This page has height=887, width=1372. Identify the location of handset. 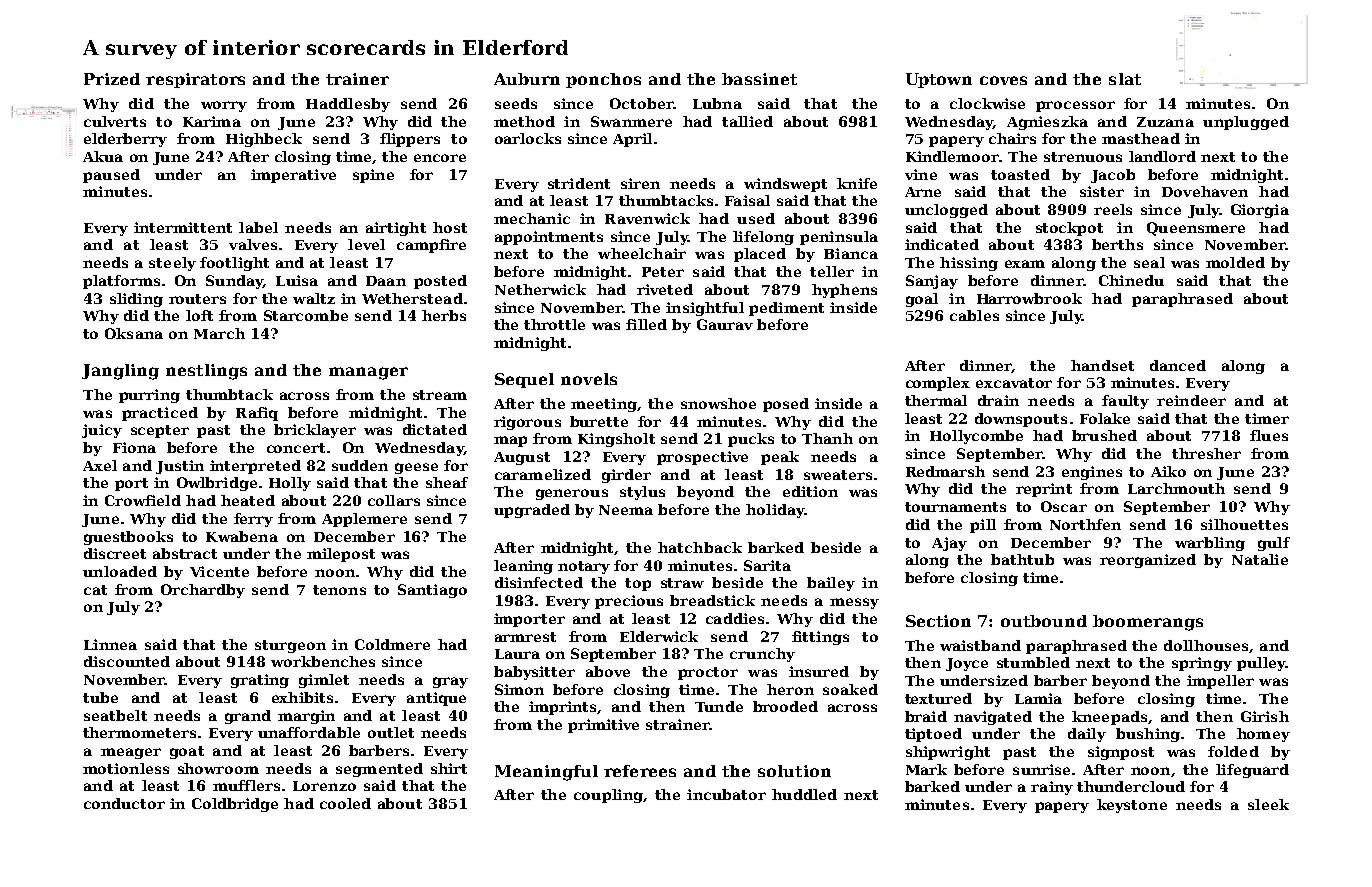
(1102, 365).
